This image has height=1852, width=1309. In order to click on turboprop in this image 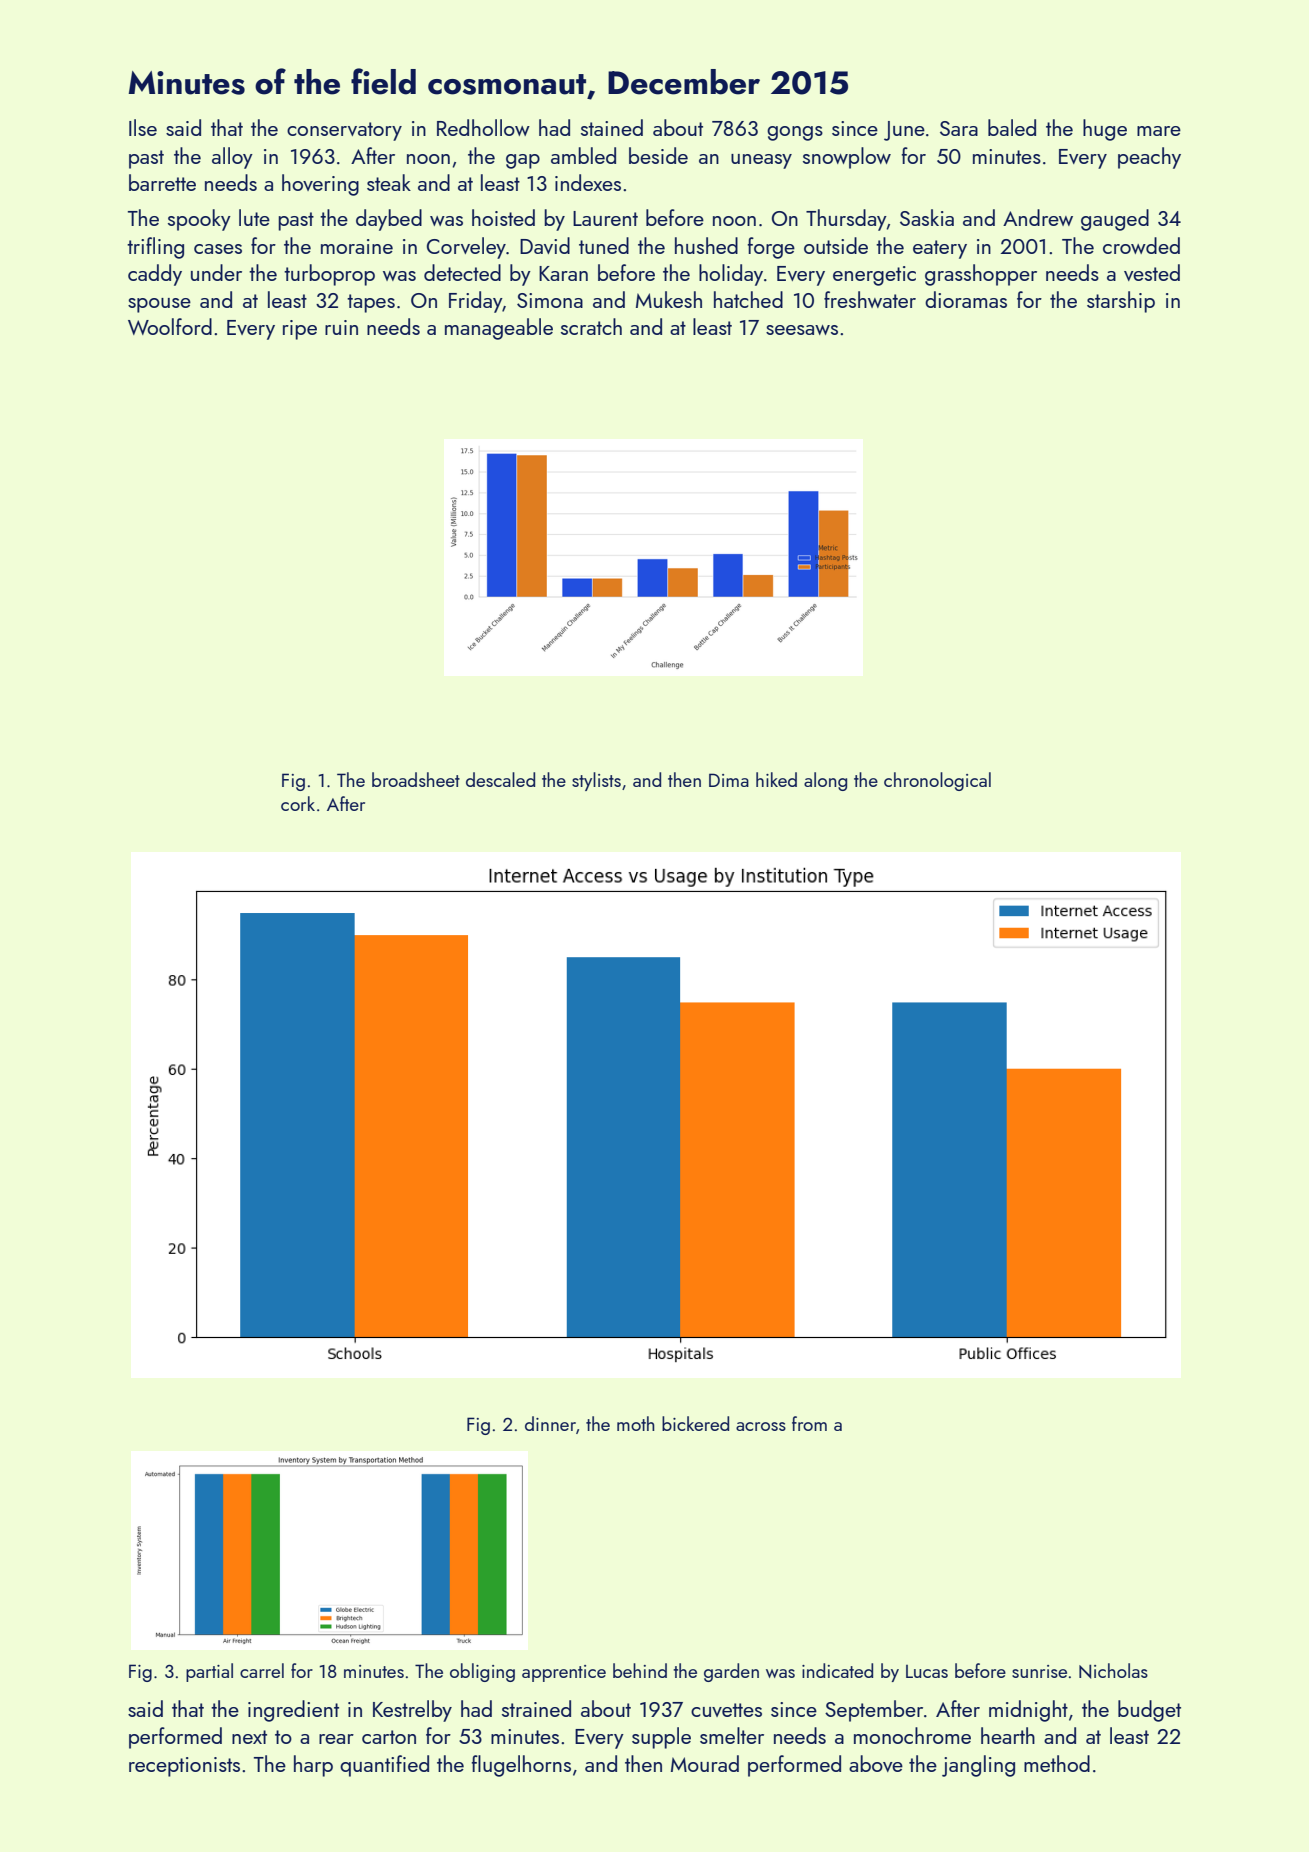, I will do `click(329, 275)`.
